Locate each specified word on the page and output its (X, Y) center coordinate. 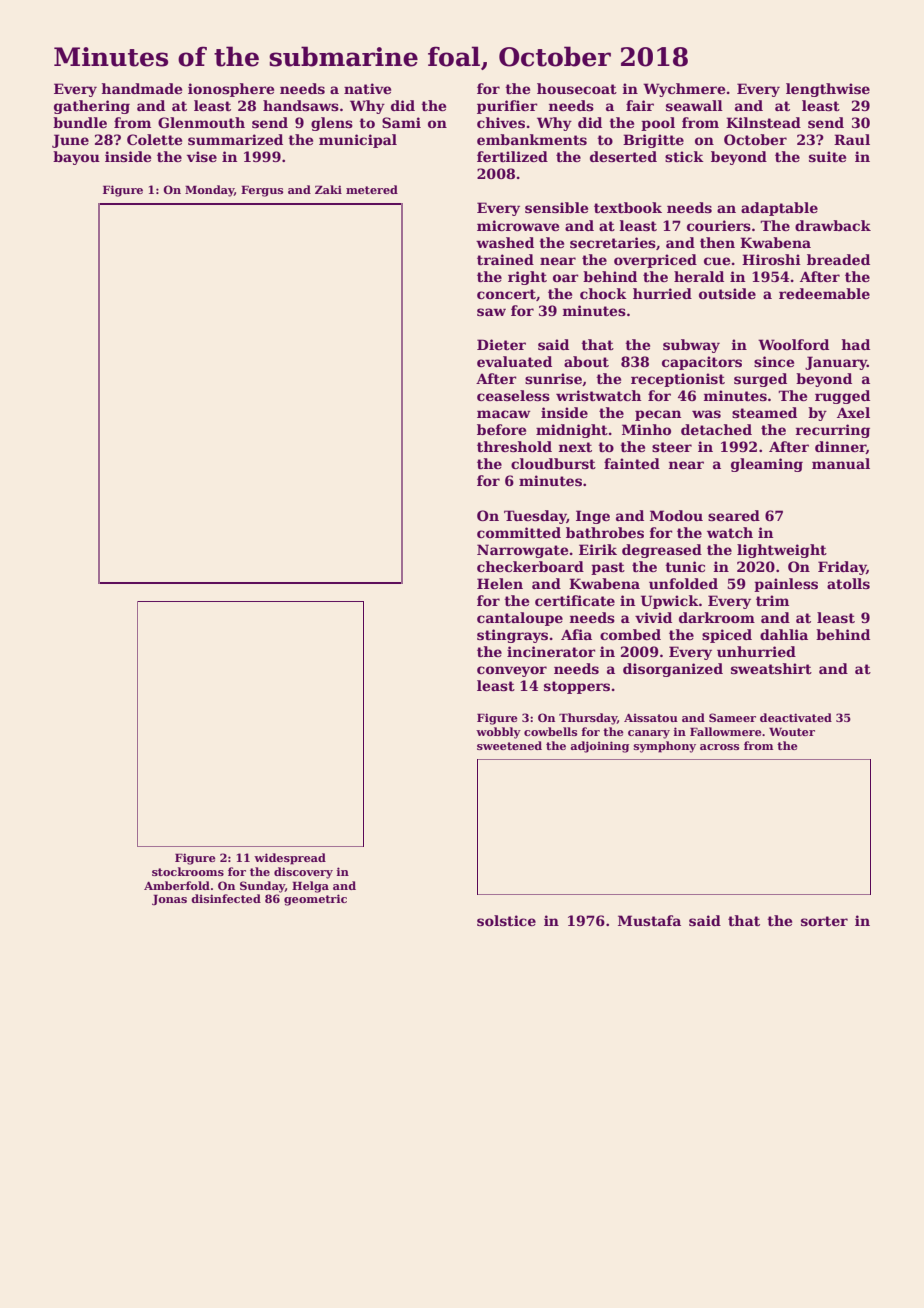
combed (630, 634)
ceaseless (513, 395)
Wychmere (684, 90)
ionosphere (231, 90)
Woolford (793, 344)
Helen (500, 583)
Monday (209, 191)
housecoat (577, 88)
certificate (575, 600)
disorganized (673, 670)
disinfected (226, 898)
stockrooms (188, 871)
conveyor (512, 671)
